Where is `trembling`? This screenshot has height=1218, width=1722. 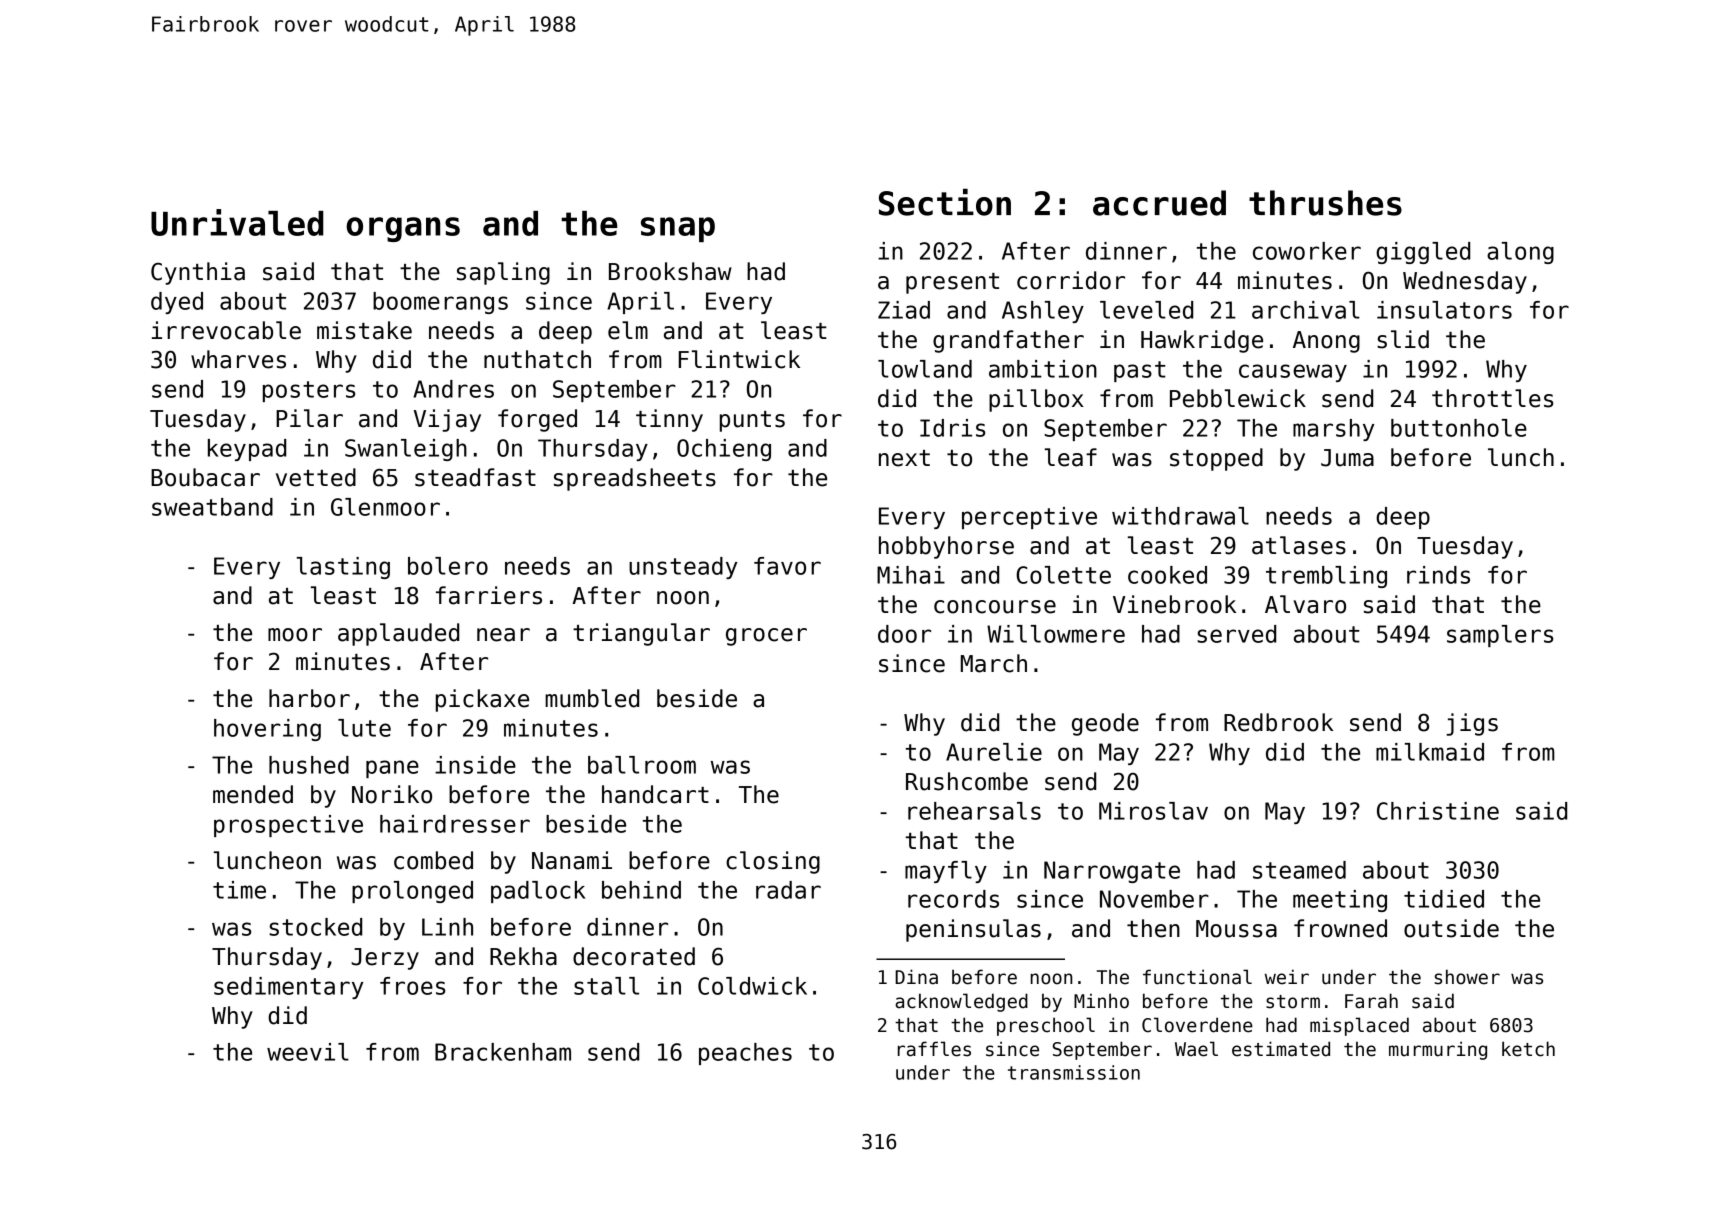 trembling is located at coordinates (1326, 577).
